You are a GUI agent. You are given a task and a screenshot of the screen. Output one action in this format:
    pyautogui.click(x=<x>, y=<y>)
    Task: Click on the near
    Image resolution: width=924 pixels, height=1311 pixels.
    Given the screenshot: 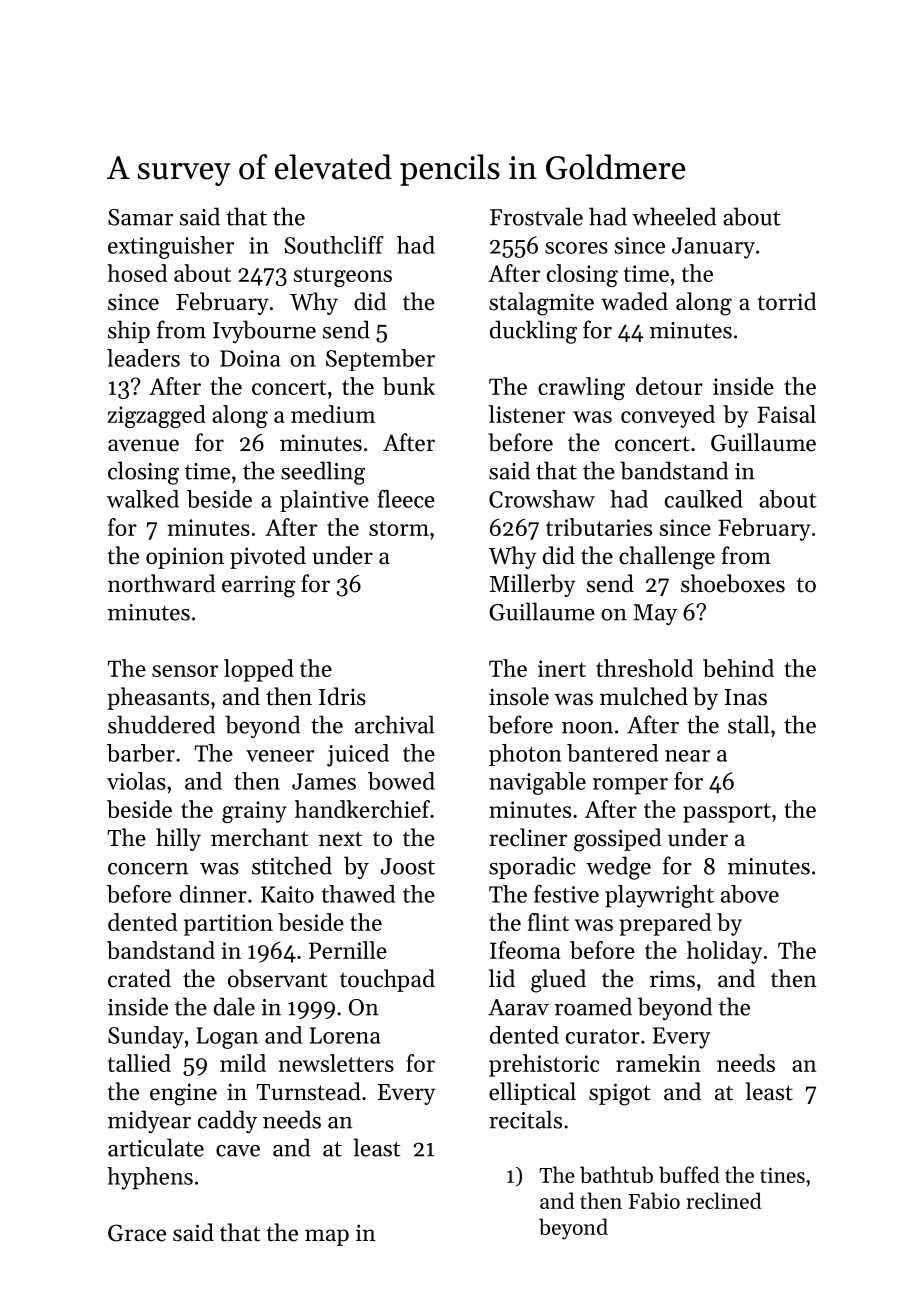 What is the action you would take?
    pyautogui.click(x=687, y=756)
